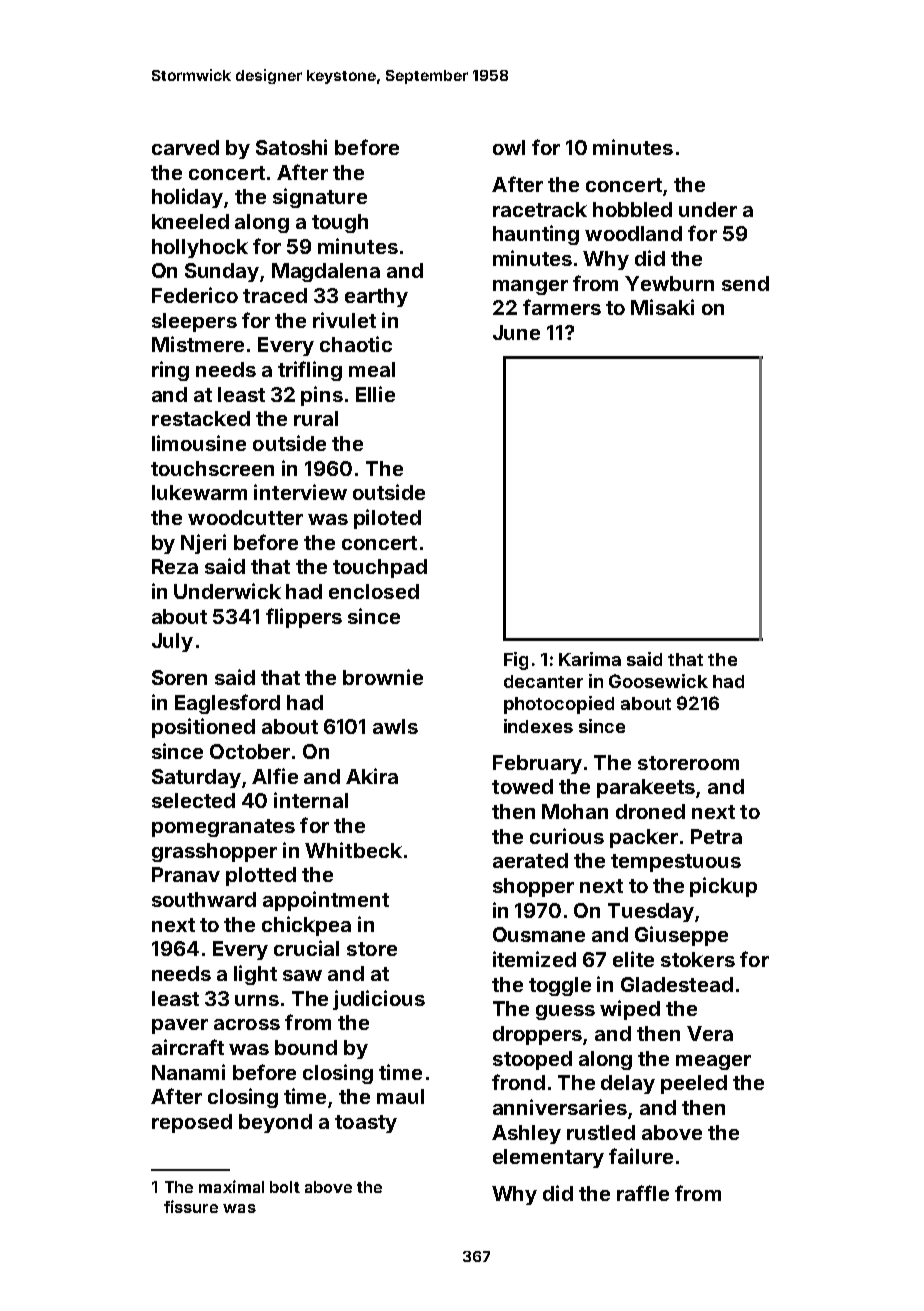  I want to click on Goosewick, so click(658, 681).
